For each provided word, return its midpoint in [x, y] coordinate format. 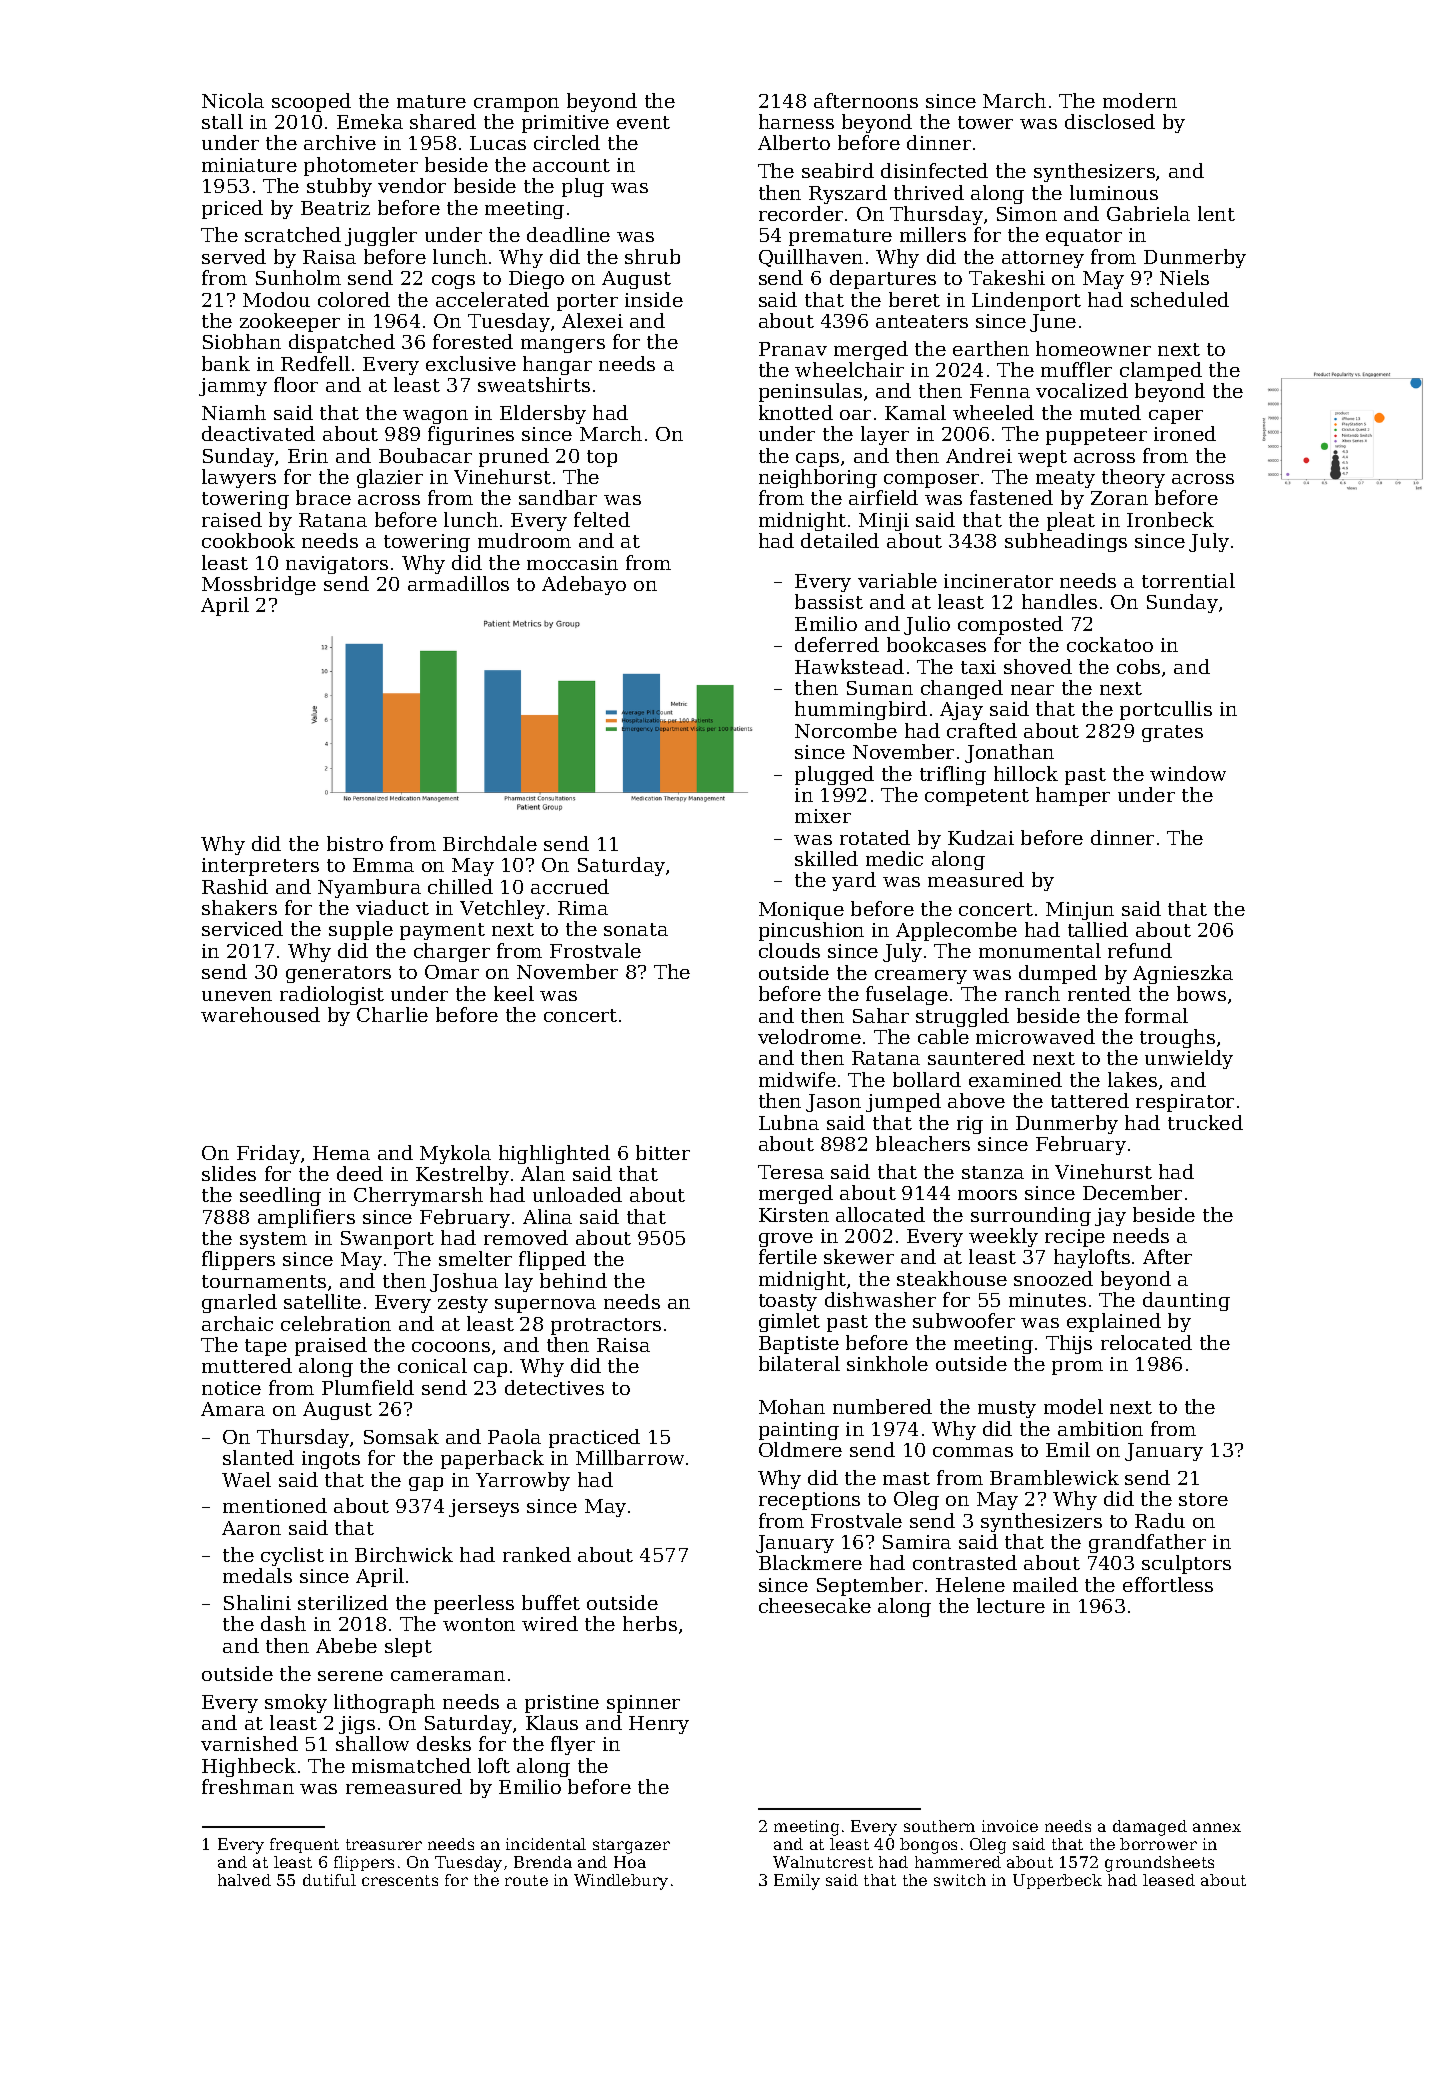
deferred [837, 644]
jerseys [484, 1508]
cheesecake [815, 1605]
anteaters [922, 321]
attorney [1043, 259]
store [1203, 1499]
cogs [453, 282]
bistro [355, 843]
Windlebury [621, 1882]
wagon [435, 417]
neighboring [818, 478]
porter [587, 302]
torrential [1188, 580]
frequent [304, 1845]
